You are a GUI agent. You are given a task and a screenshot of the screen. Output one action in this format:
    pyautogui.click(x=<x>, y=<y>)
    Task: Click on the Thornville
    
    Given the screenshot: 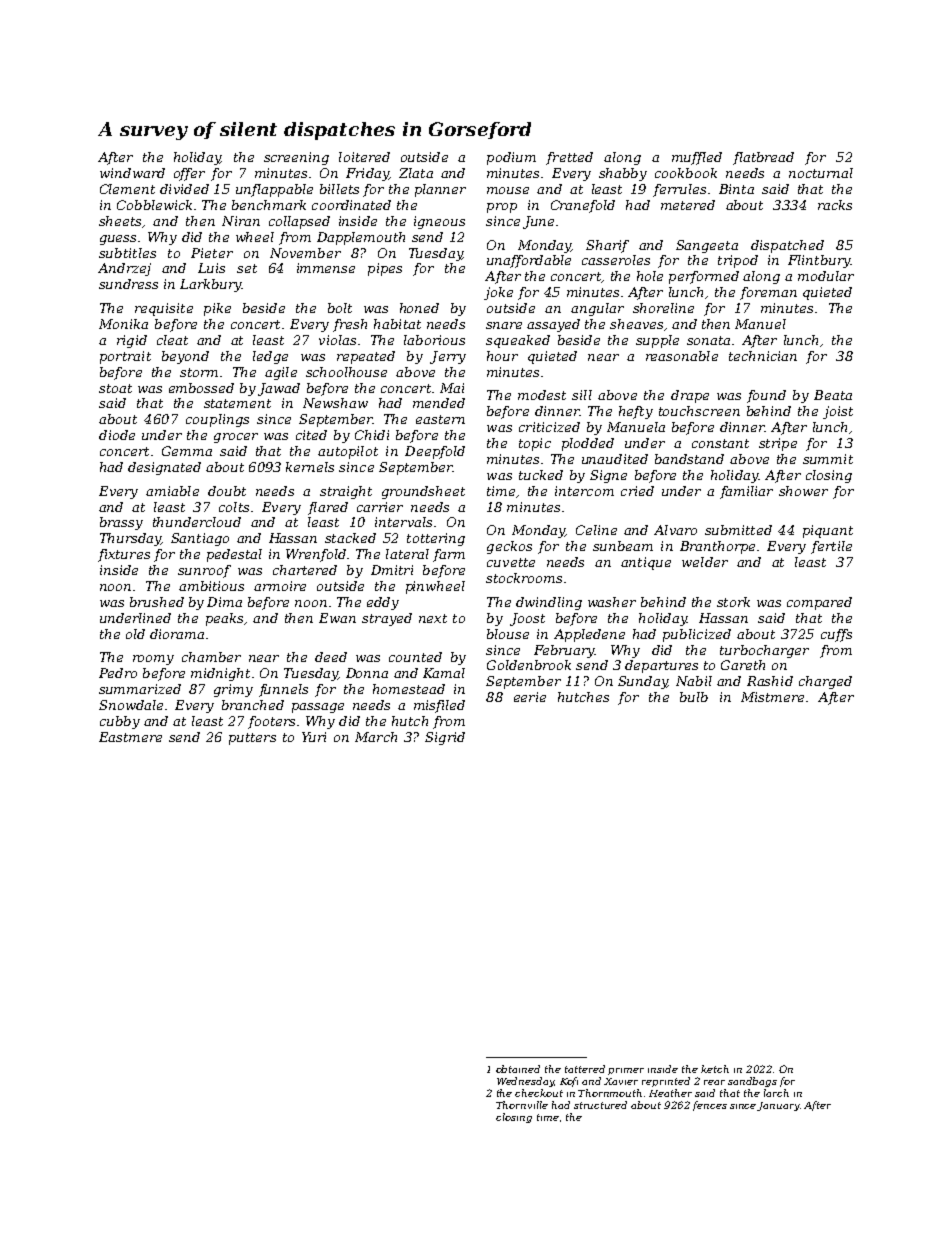 What is the action you would take?
    pyautogui.click(x=522, y=1105)
